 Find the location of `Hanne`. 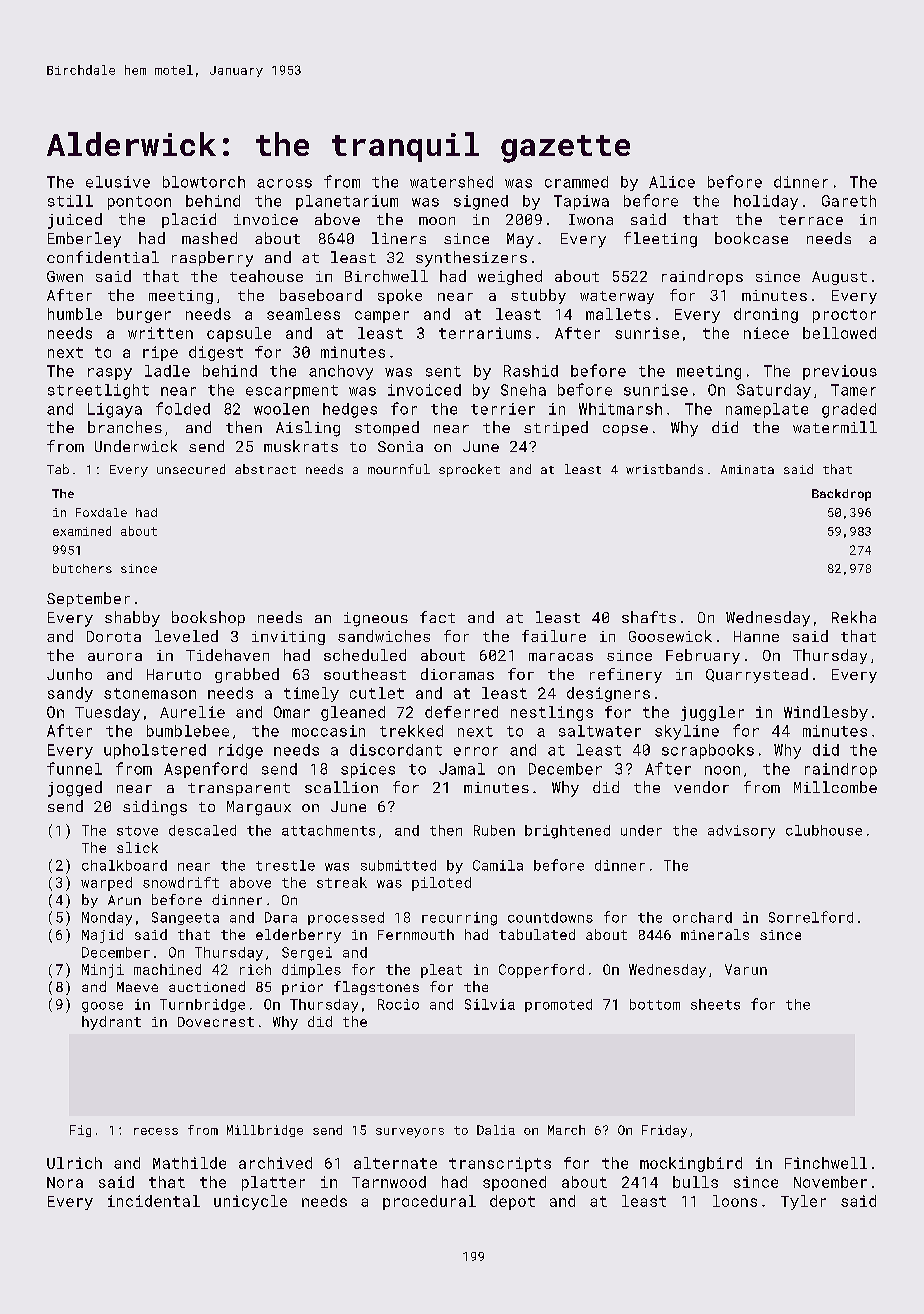

Hanne is located at coordinates (756, 636).
